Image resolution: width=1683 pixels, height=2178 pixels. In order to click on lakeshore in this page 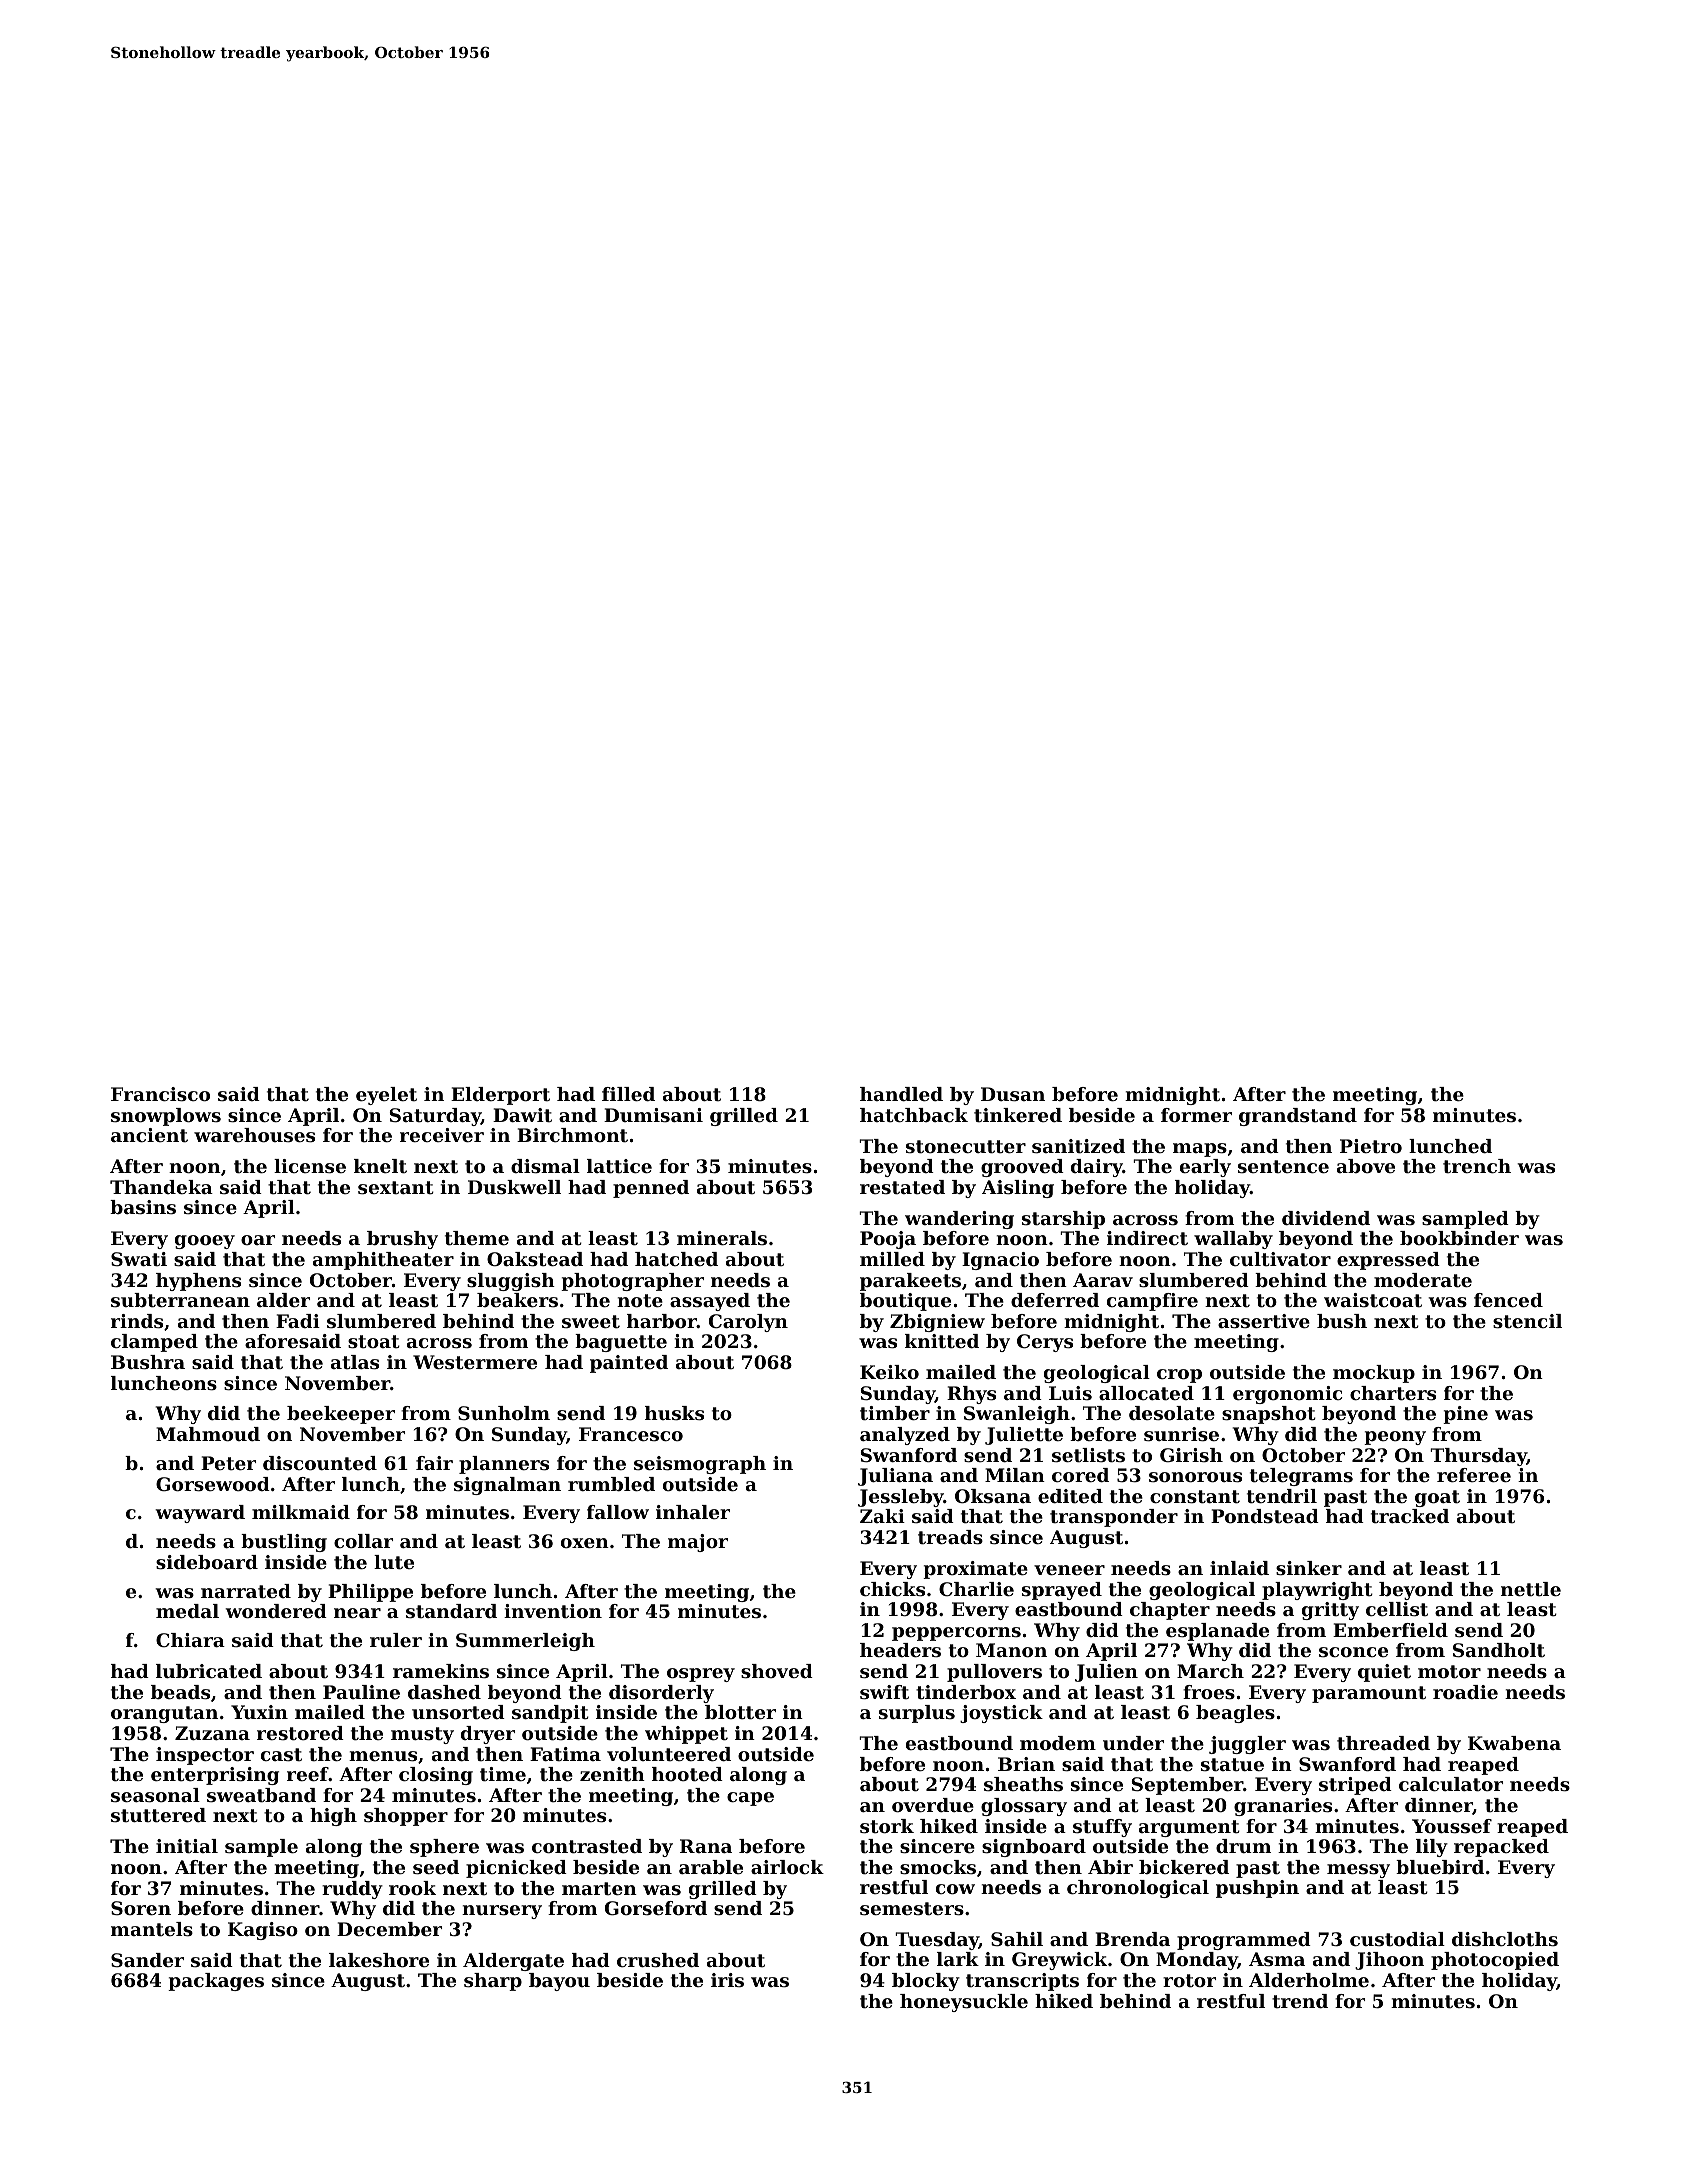, I will do `click(379, 1960)`.
